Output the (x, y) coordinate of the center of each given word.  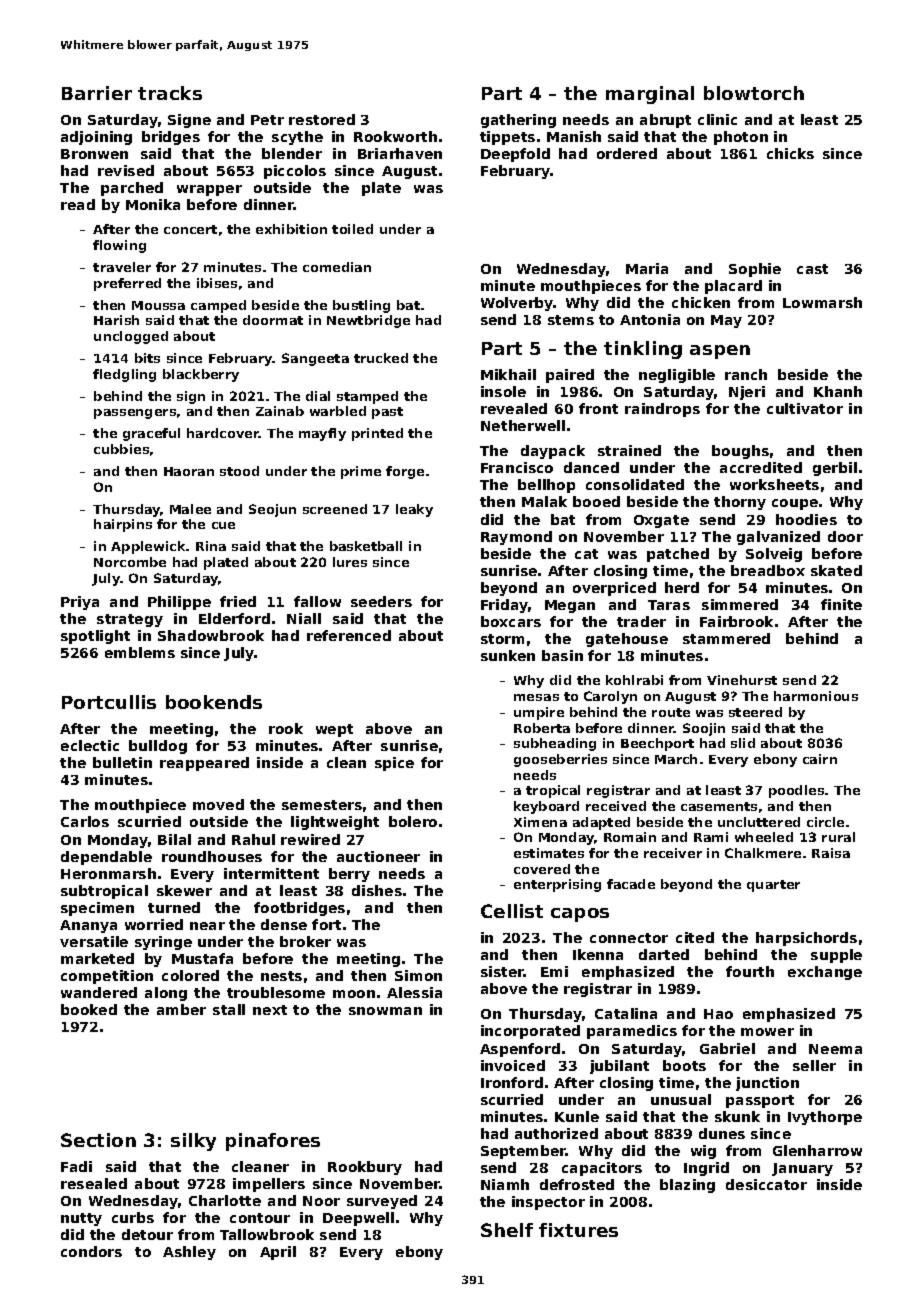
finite (841, 604)
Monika (153, 204)
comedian (337, 267)
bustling (361, 306)
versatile (94, 941)
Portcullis (109, 702)
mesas (536, 697)
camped (218, 306)
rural (838, 837)
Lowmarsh (822, 302)
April (278, 1253)
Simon (418, 975)
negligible (677, 376)
